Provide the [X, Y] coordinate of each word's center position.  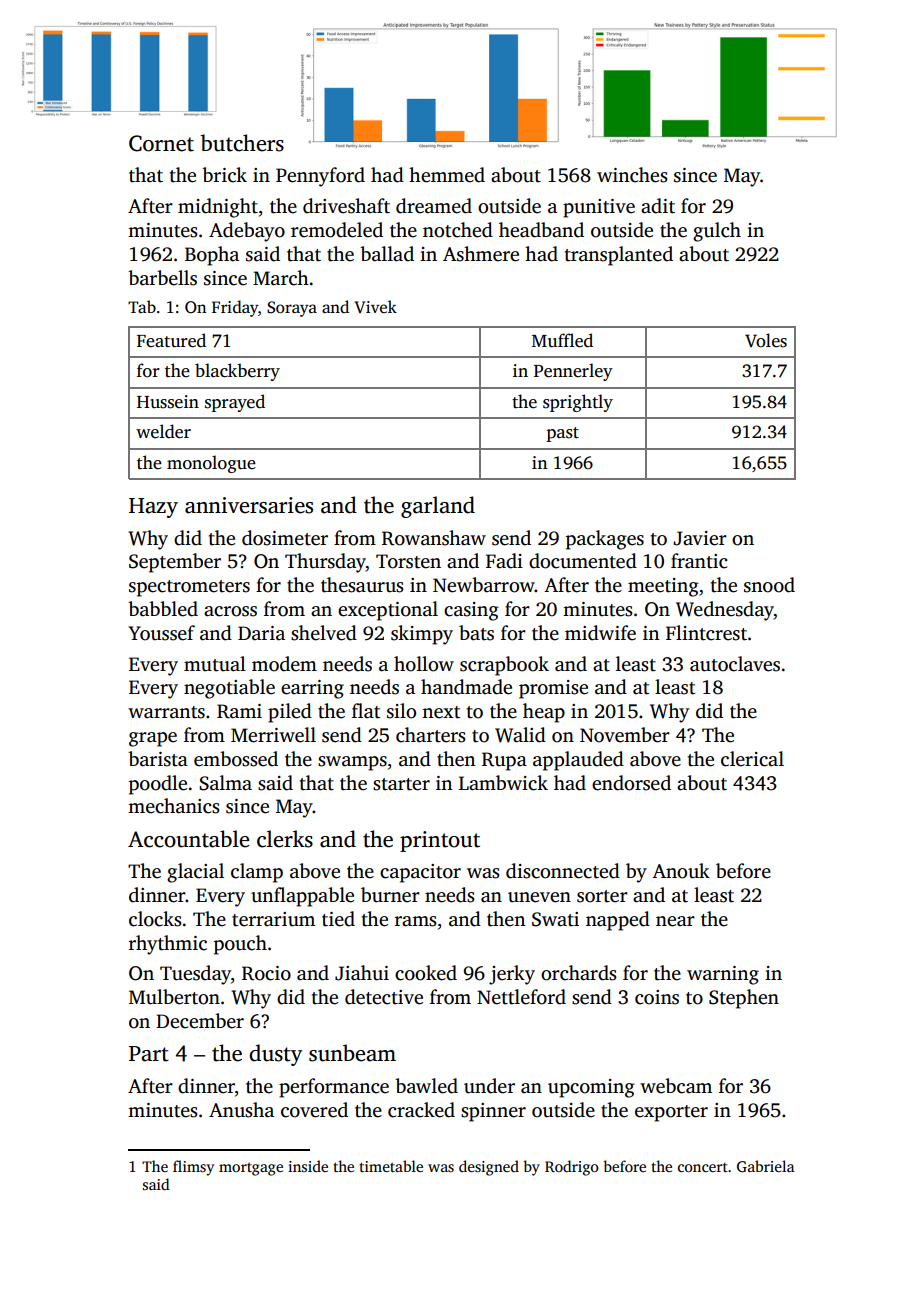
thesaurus [362, 585]
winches [632, 175]
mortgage [251, 1169]
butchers [242, 143]
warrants [166, 712]
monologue [211, 464]
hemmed [447, 175]
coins [657, 997]
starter [401, 784]
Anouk [681, 871]
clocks [155, 919]
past [562, 434]
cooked [426, 973]
